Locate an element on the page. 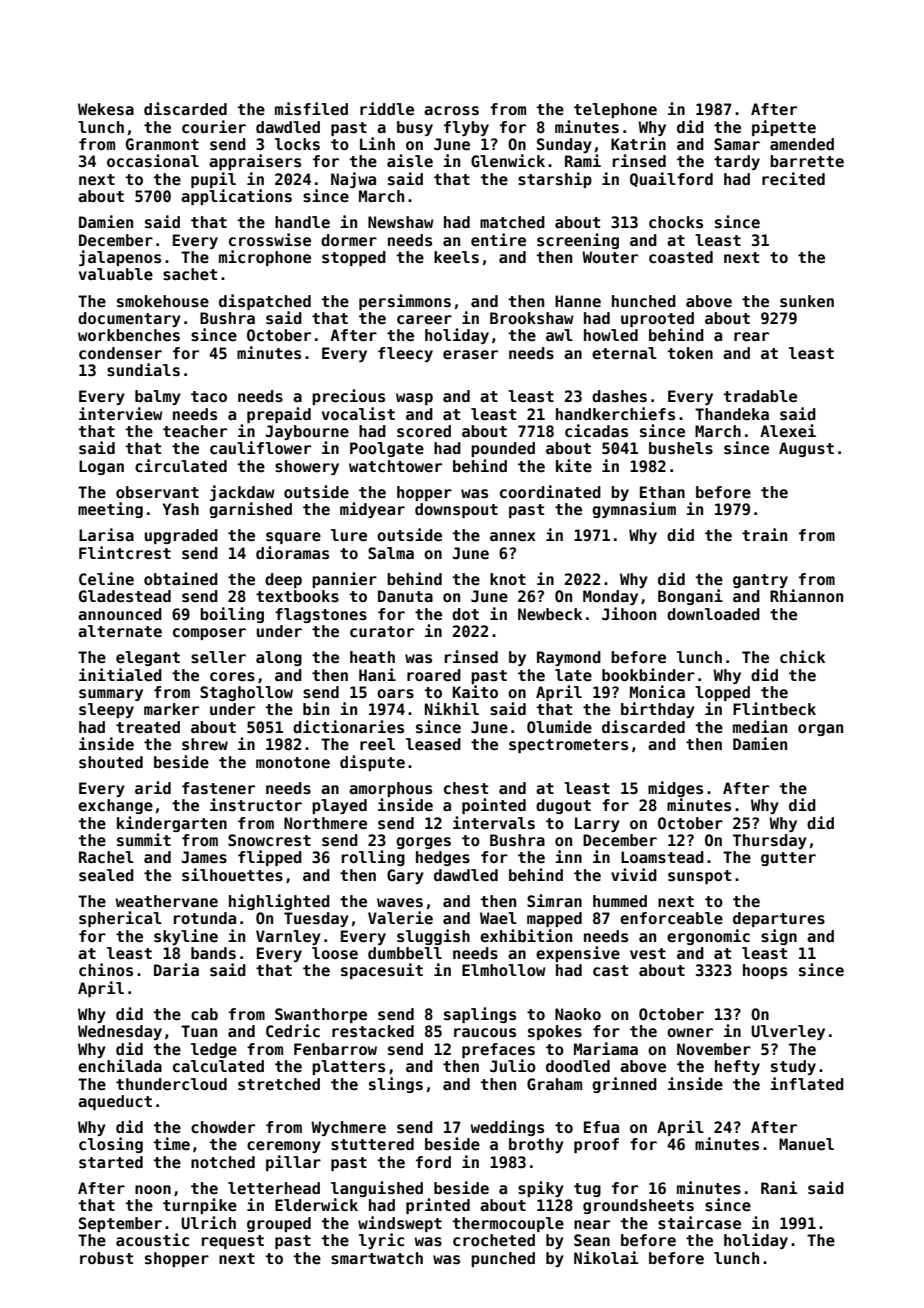 Image resolution: width=924 pixels, height=1308 pixels. enchilada is located at coordinates (120, 1065).
